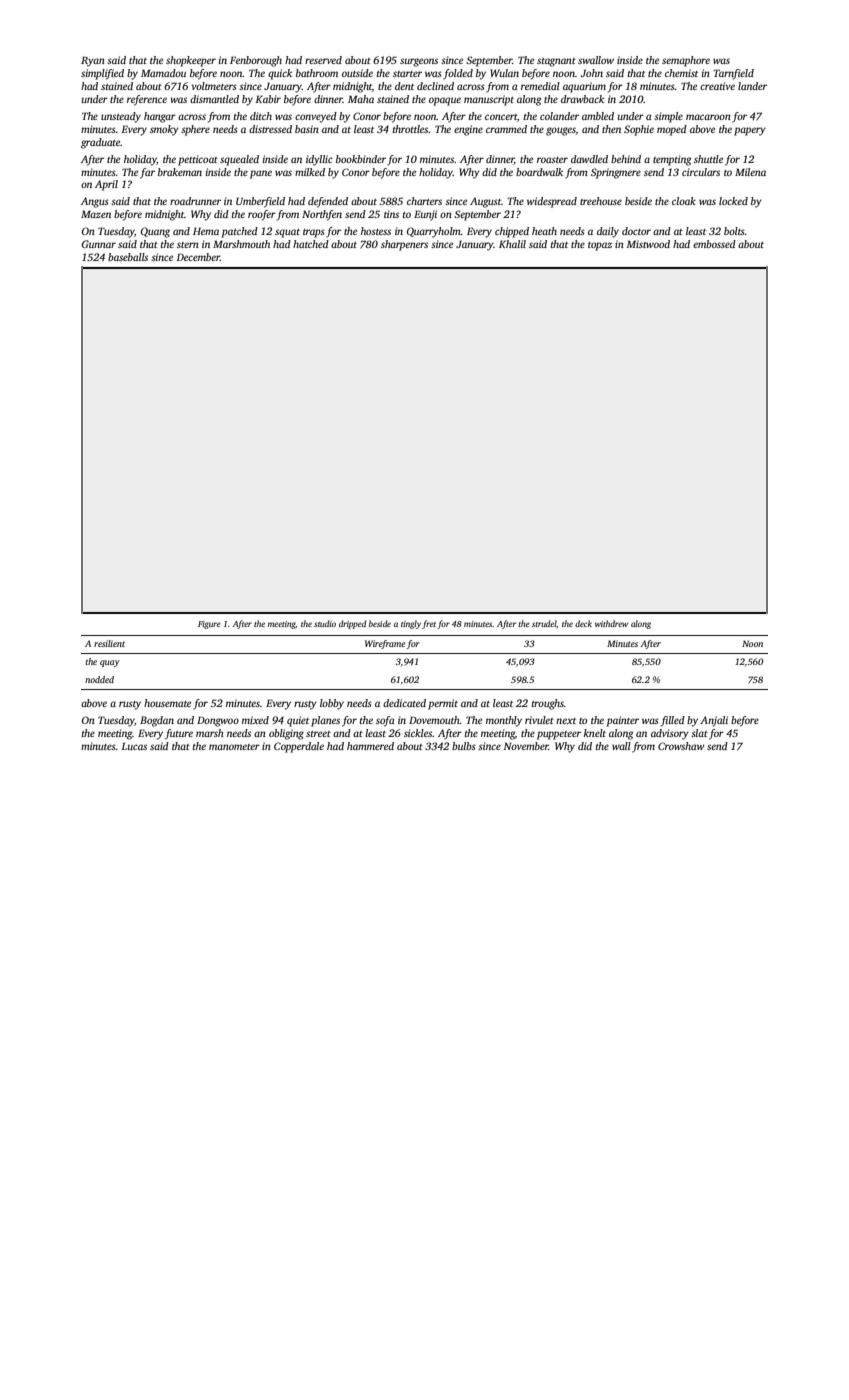 Image resolution: width=849 pixels, height=1400 pixels. I want to click on unsteady, so click(121, 117).
